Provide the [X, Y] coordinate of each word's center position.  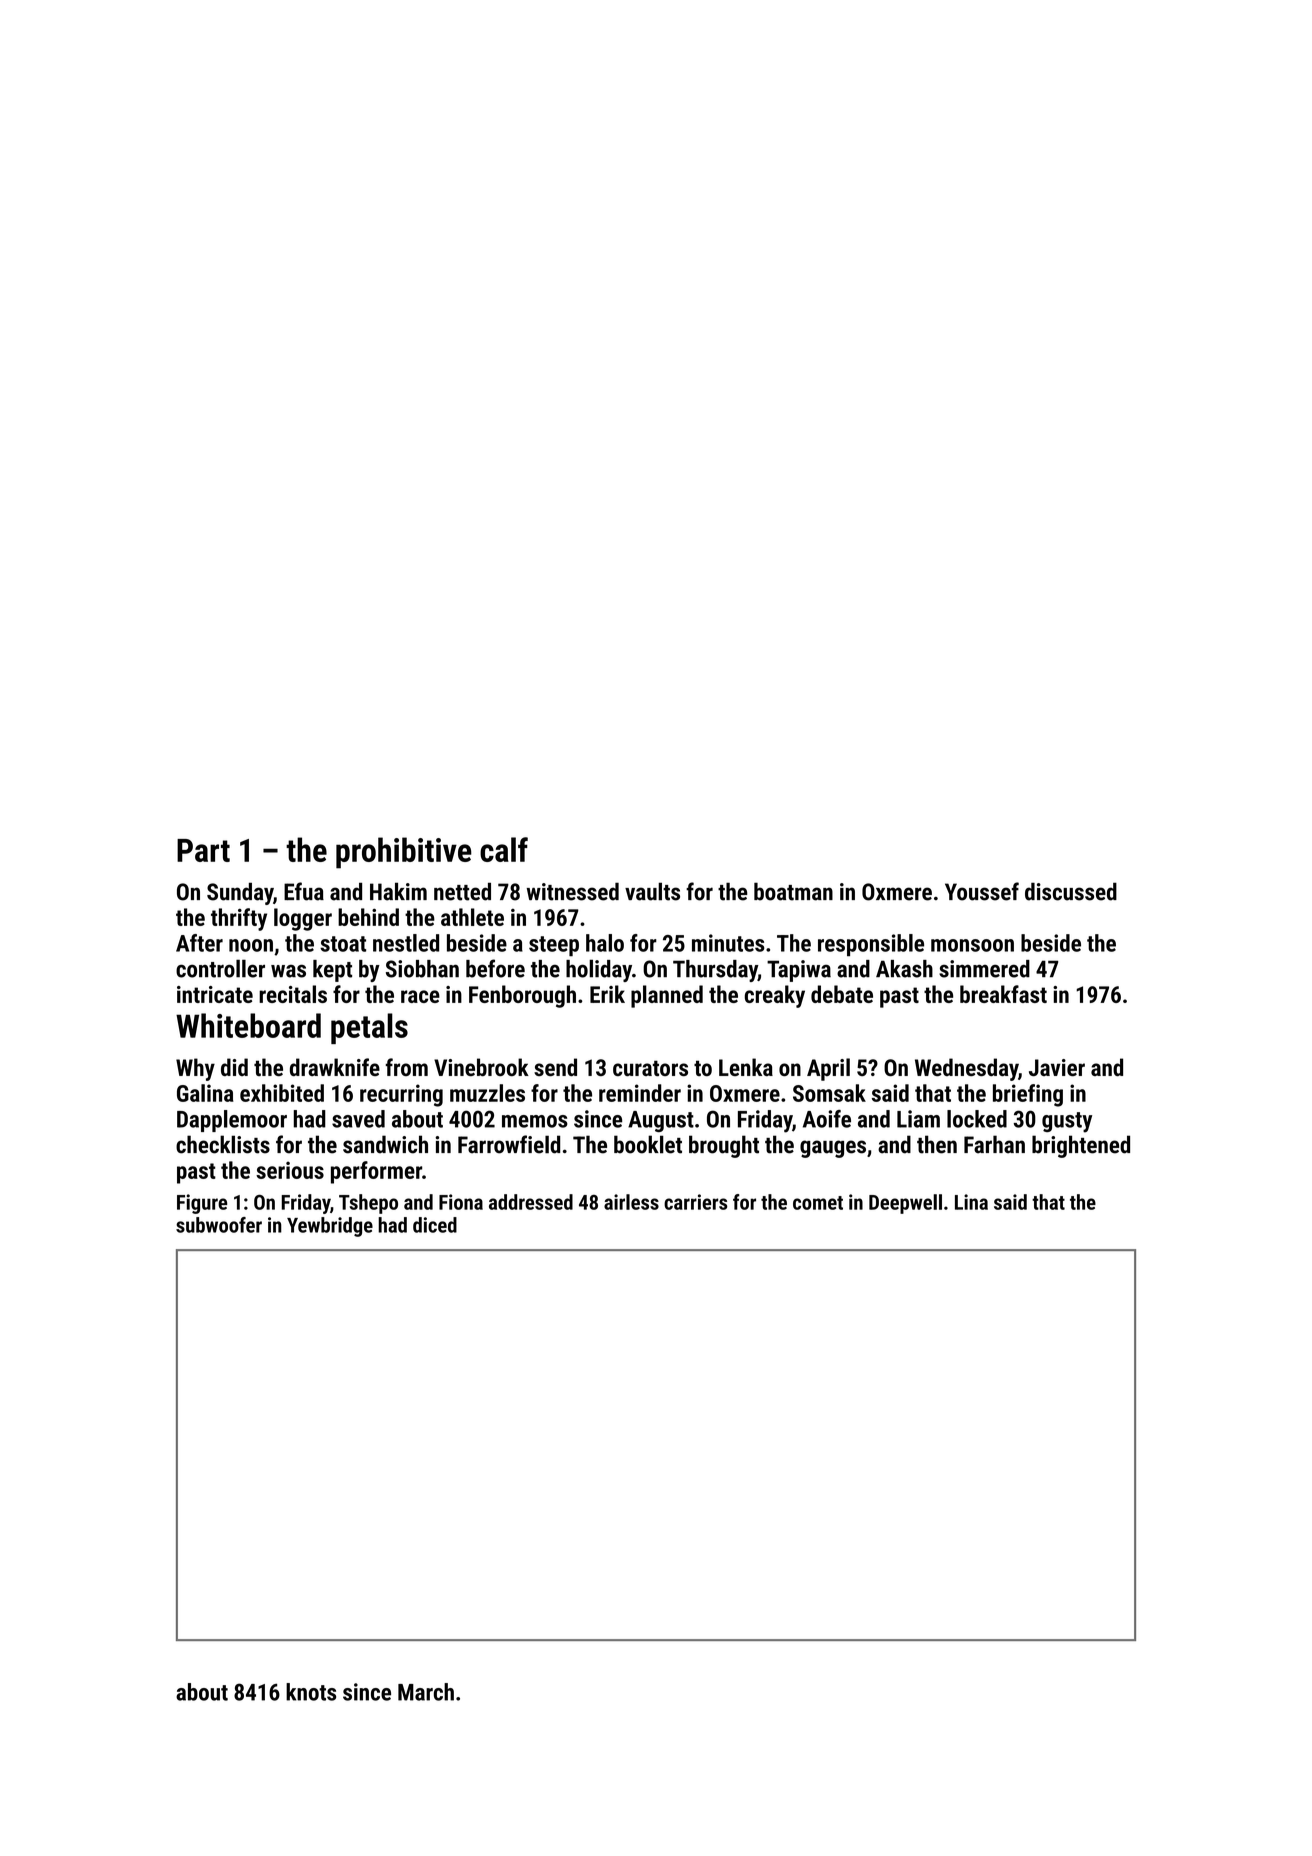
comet [818, 1203]
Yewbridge [330, 1227]
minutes [728, 943]
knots [311, 1692]
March [426, 1692]
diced [435, 1225]
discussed [1071, 891]
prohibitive [404, 853]
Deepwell [905, 1204]
